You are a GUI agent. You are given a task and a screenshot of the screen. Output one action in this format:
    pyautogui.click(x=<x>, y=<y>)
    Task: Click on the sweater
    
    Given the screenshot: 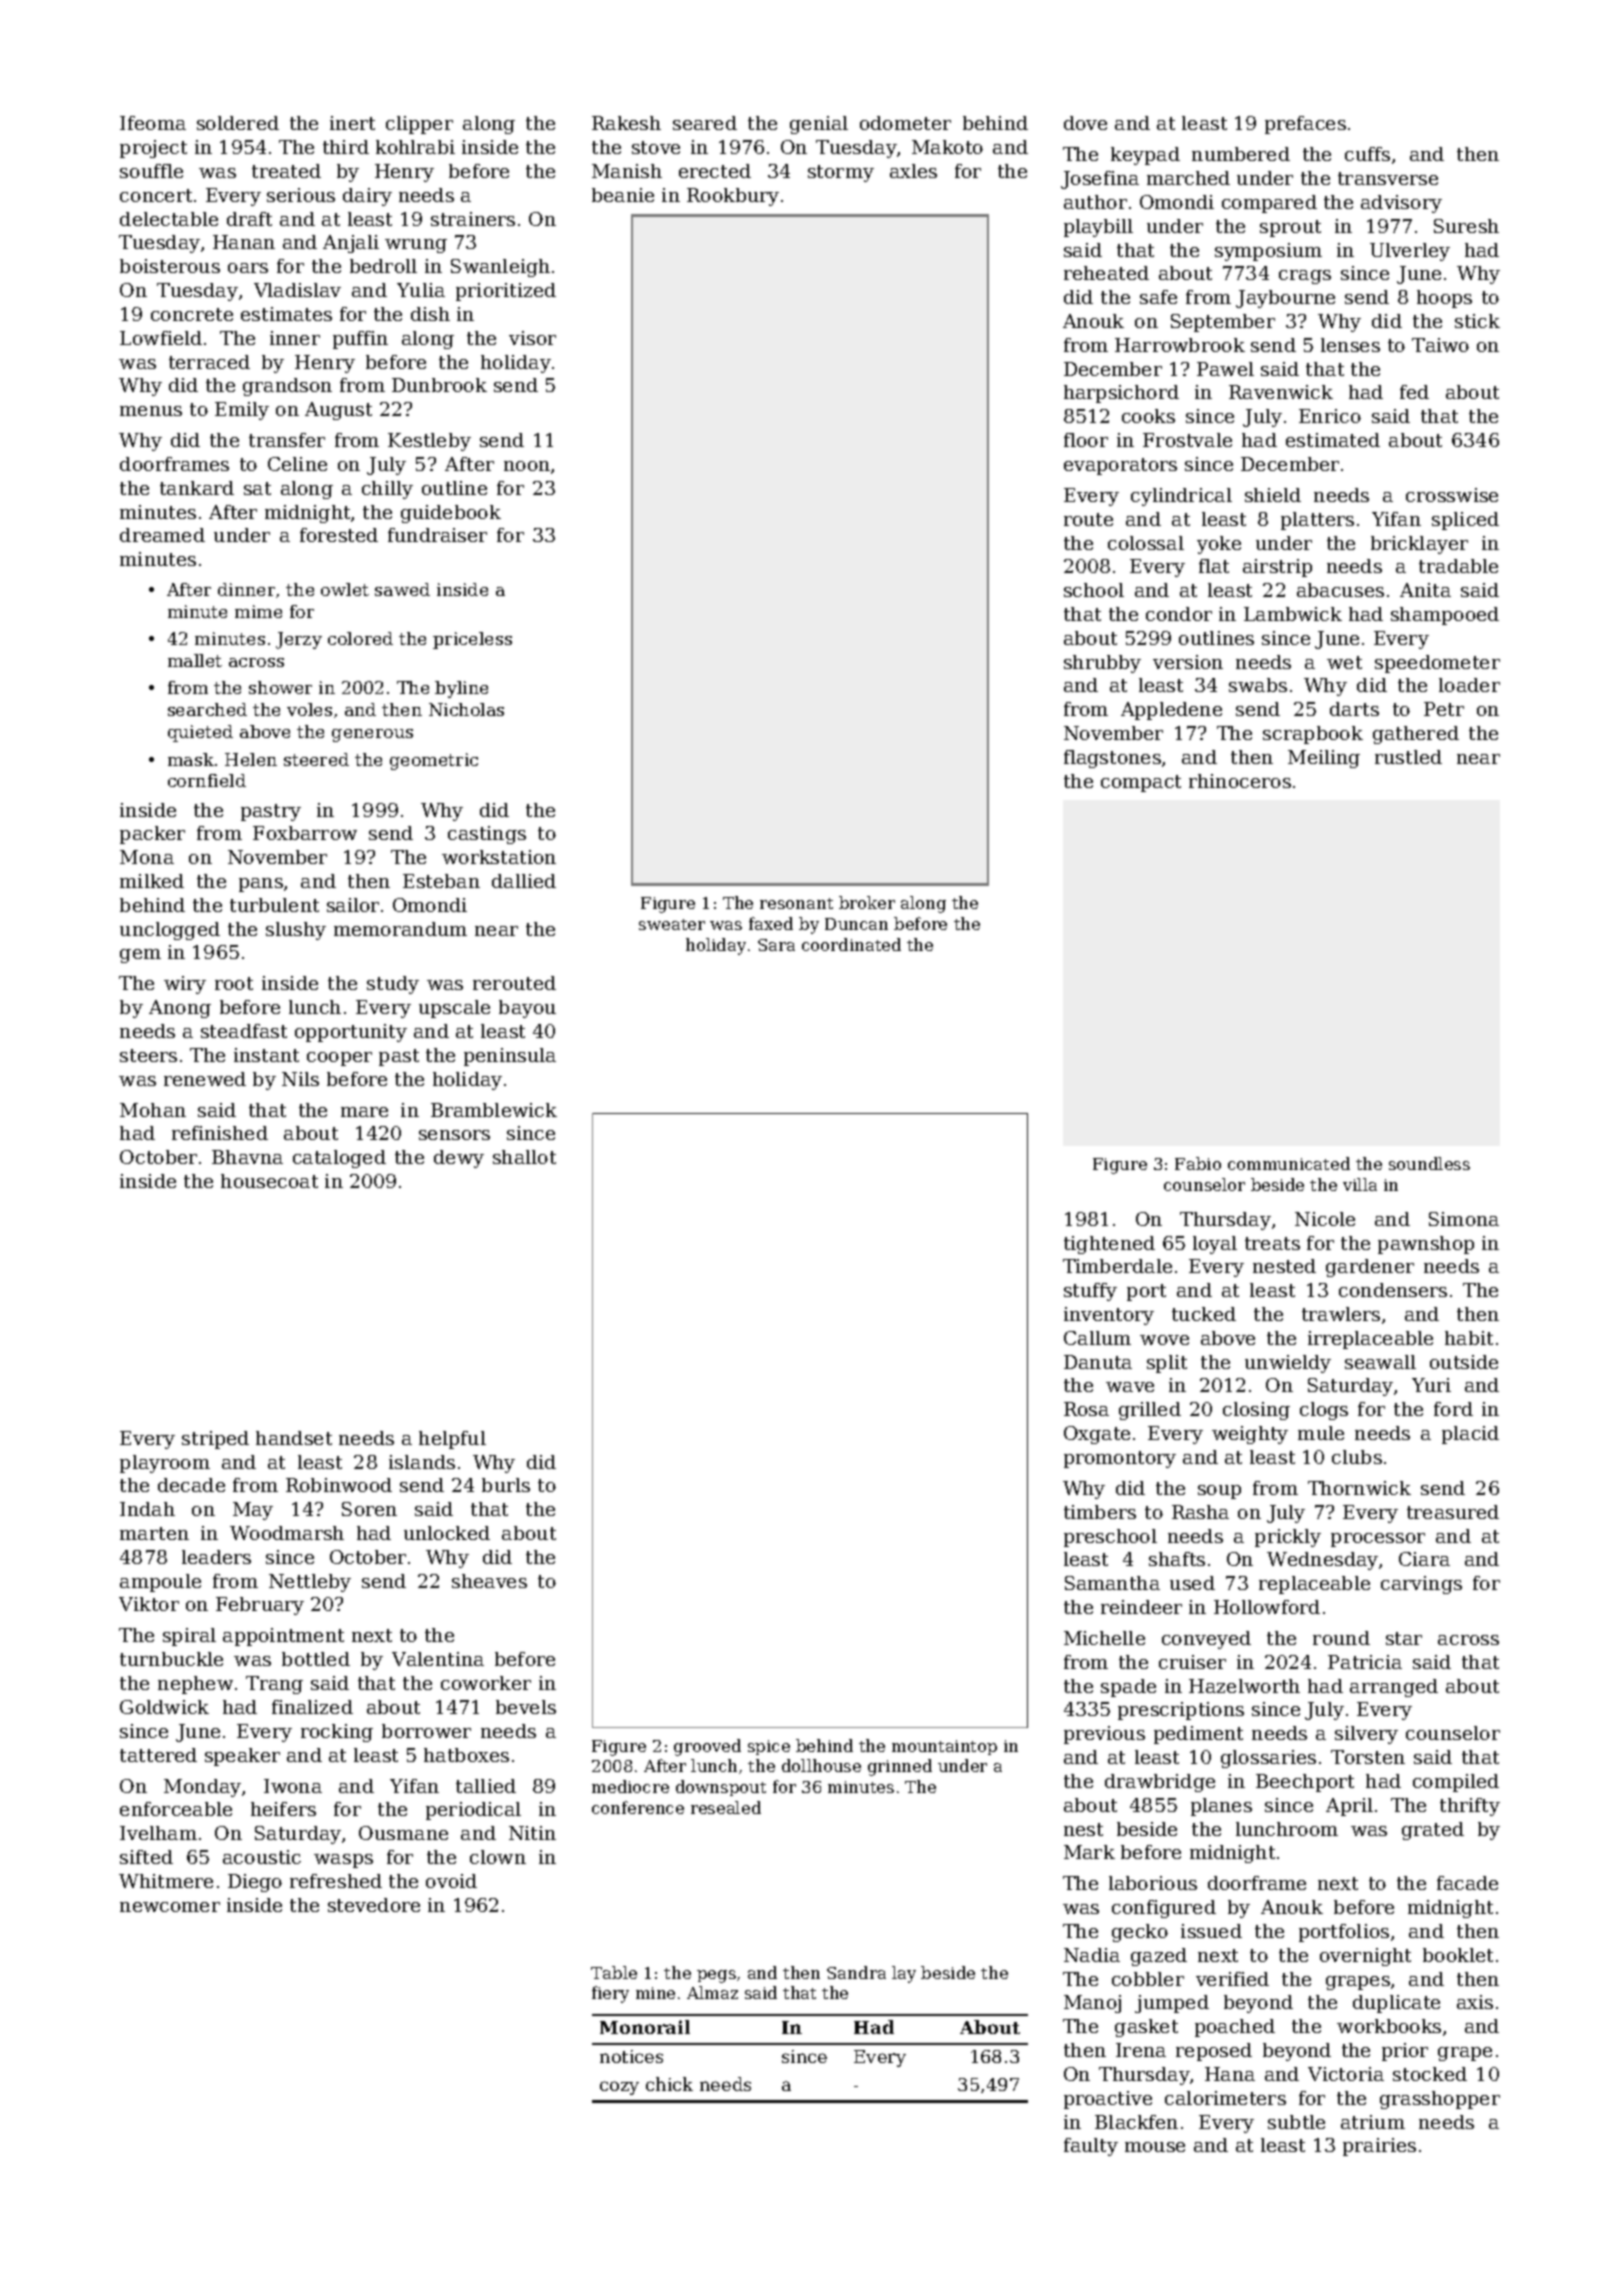 What is the action you would take?
    pyautogui.click(x=672, y=924)
